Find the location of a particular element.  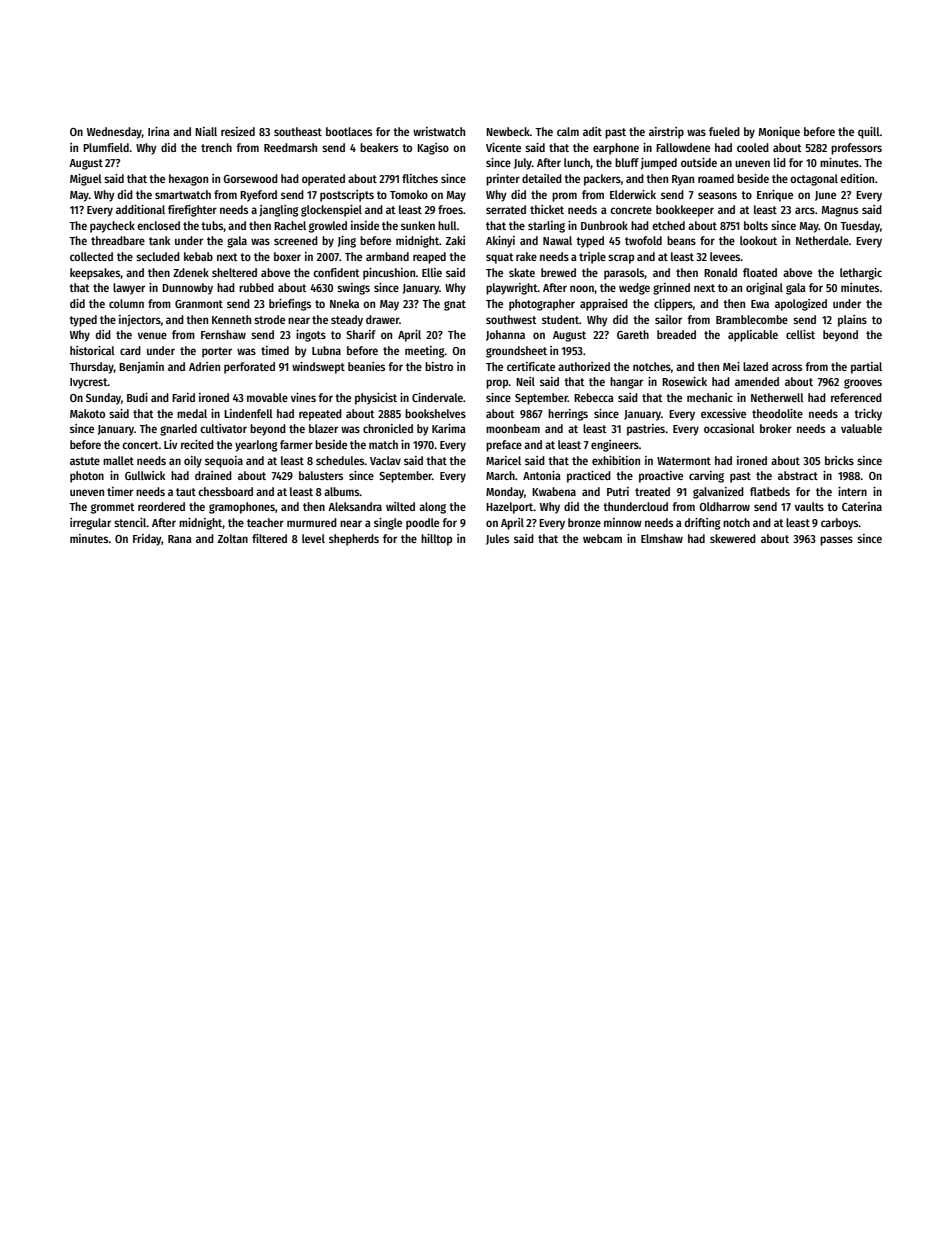

Maricel is located at coordinates (503, 460).
